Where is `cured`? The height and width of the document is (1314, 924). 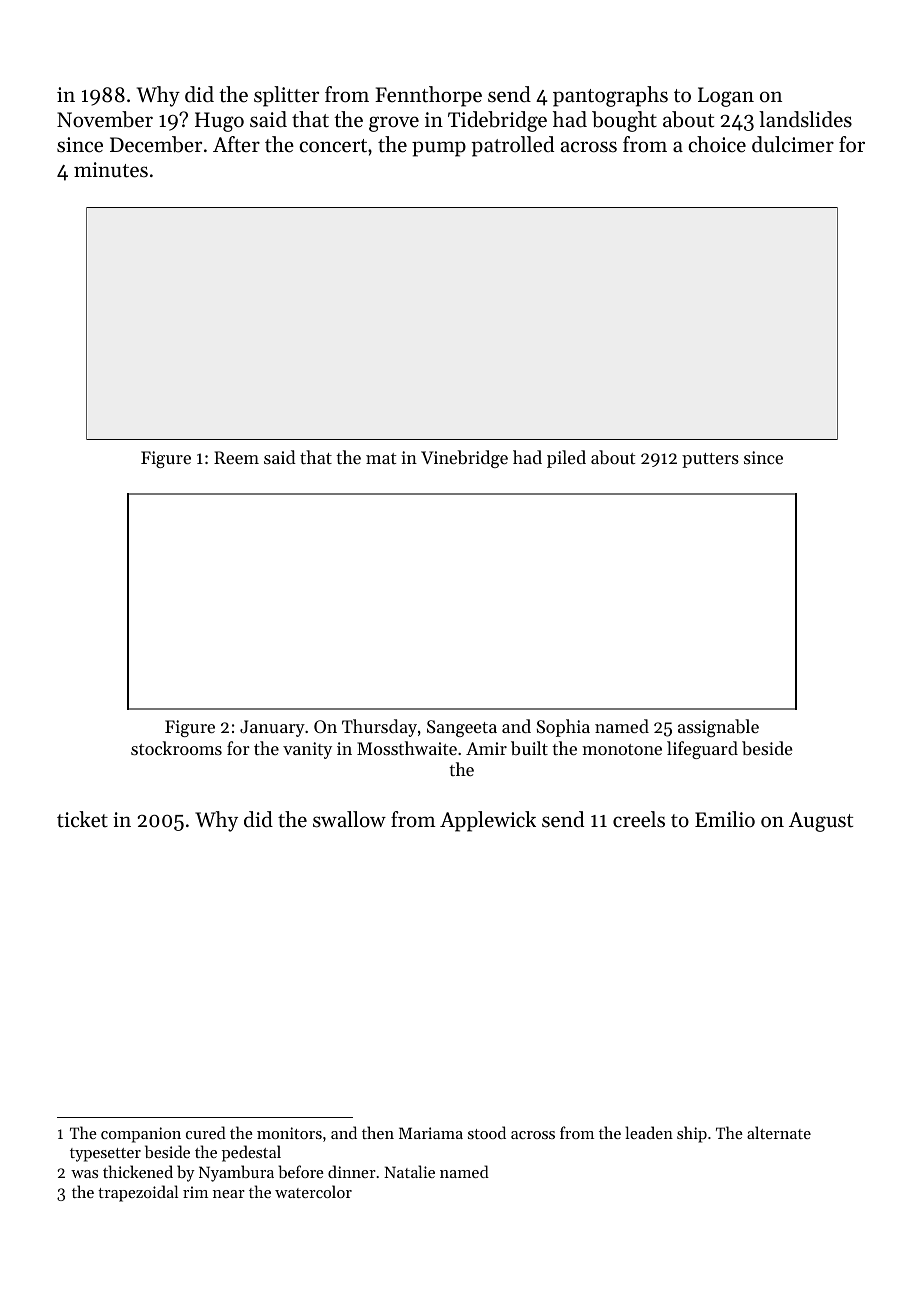 cured is located at coordinates (206, 1132).
